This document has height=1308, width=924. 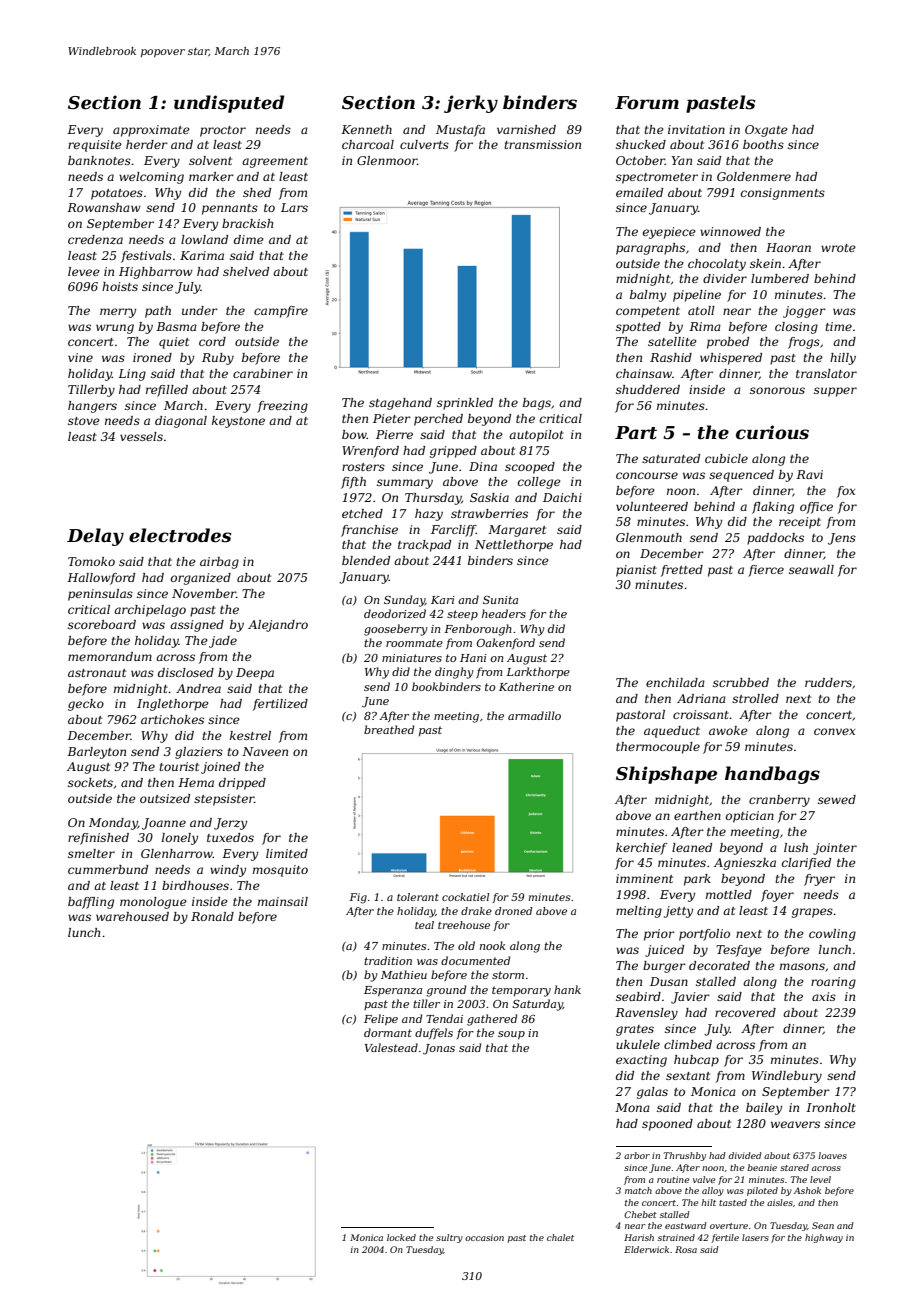 What do you see at coordinates (465, 897) in the document?
I see `cockatiel` at bounding box center [465, 897].
